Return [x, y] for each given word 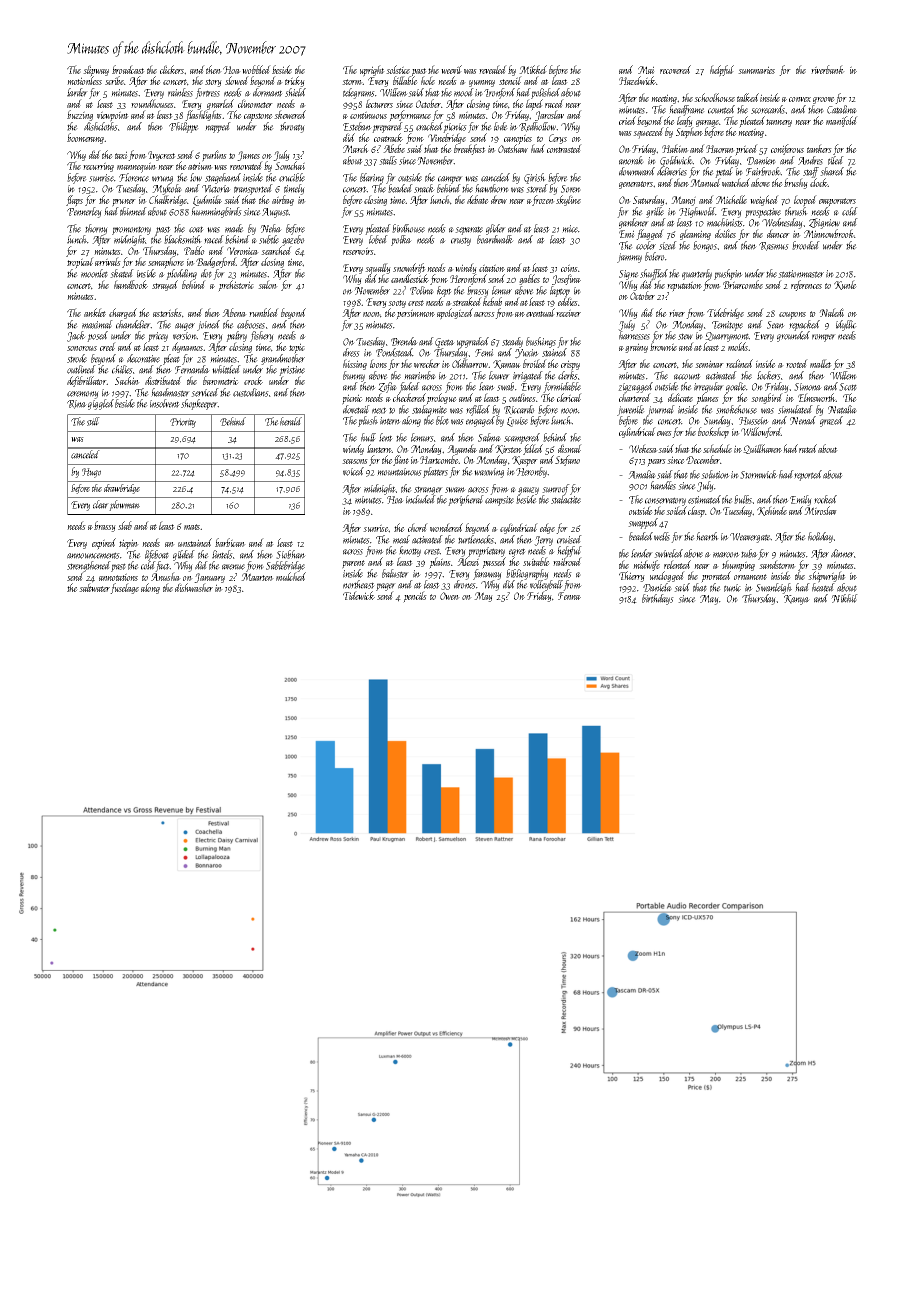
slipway [96, 71]
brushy [796, 183]
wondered [446, 527]
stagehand [223, 178]
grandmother [283, 359]
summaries [756, 70]
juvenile [631, 410]
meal [401, 539]
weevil [451, 69]
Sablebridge [285, 566]
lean [487, 386]
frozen [543, 200]
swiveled [668, 553]
